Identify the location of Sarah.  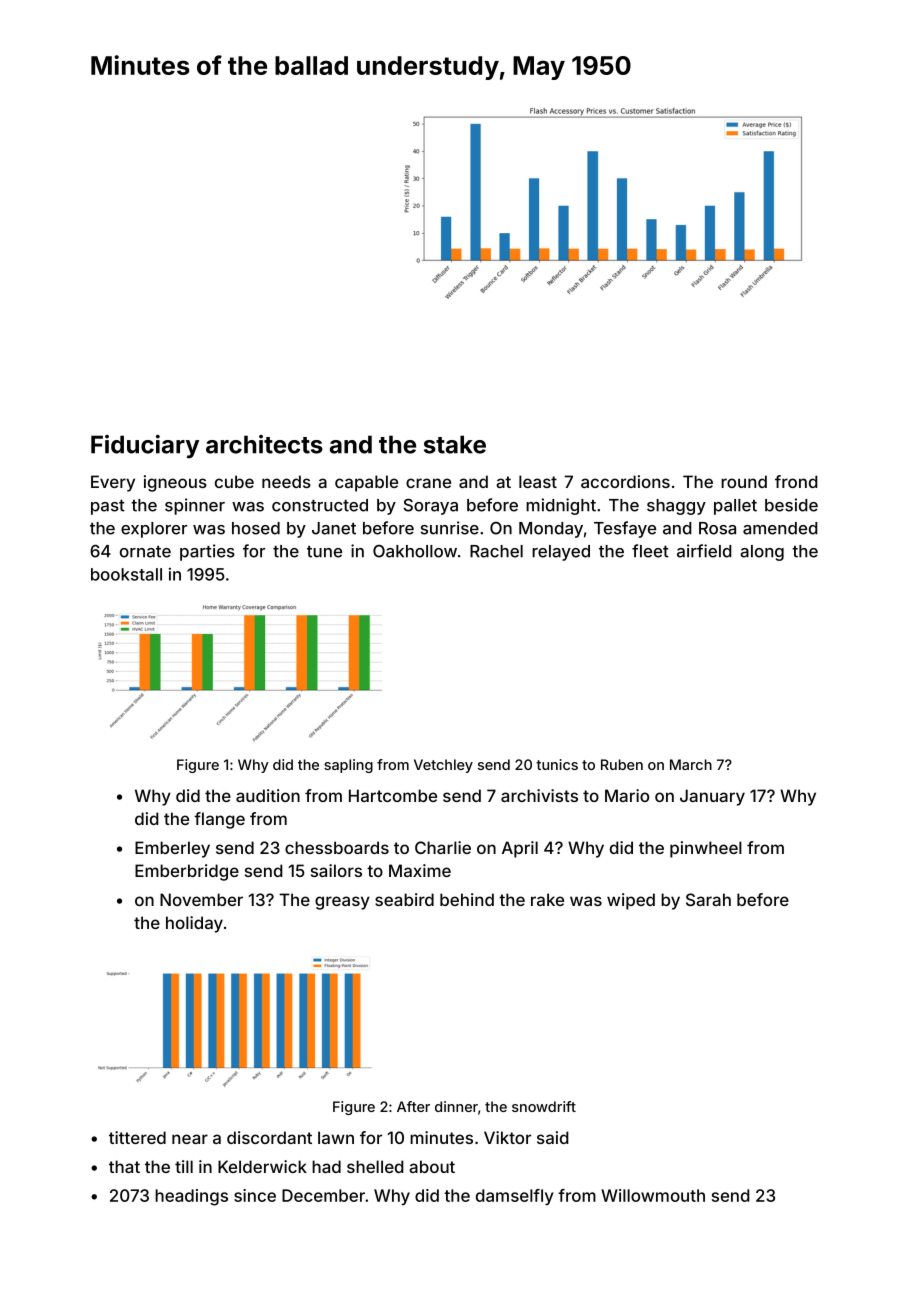
(708, 899).
